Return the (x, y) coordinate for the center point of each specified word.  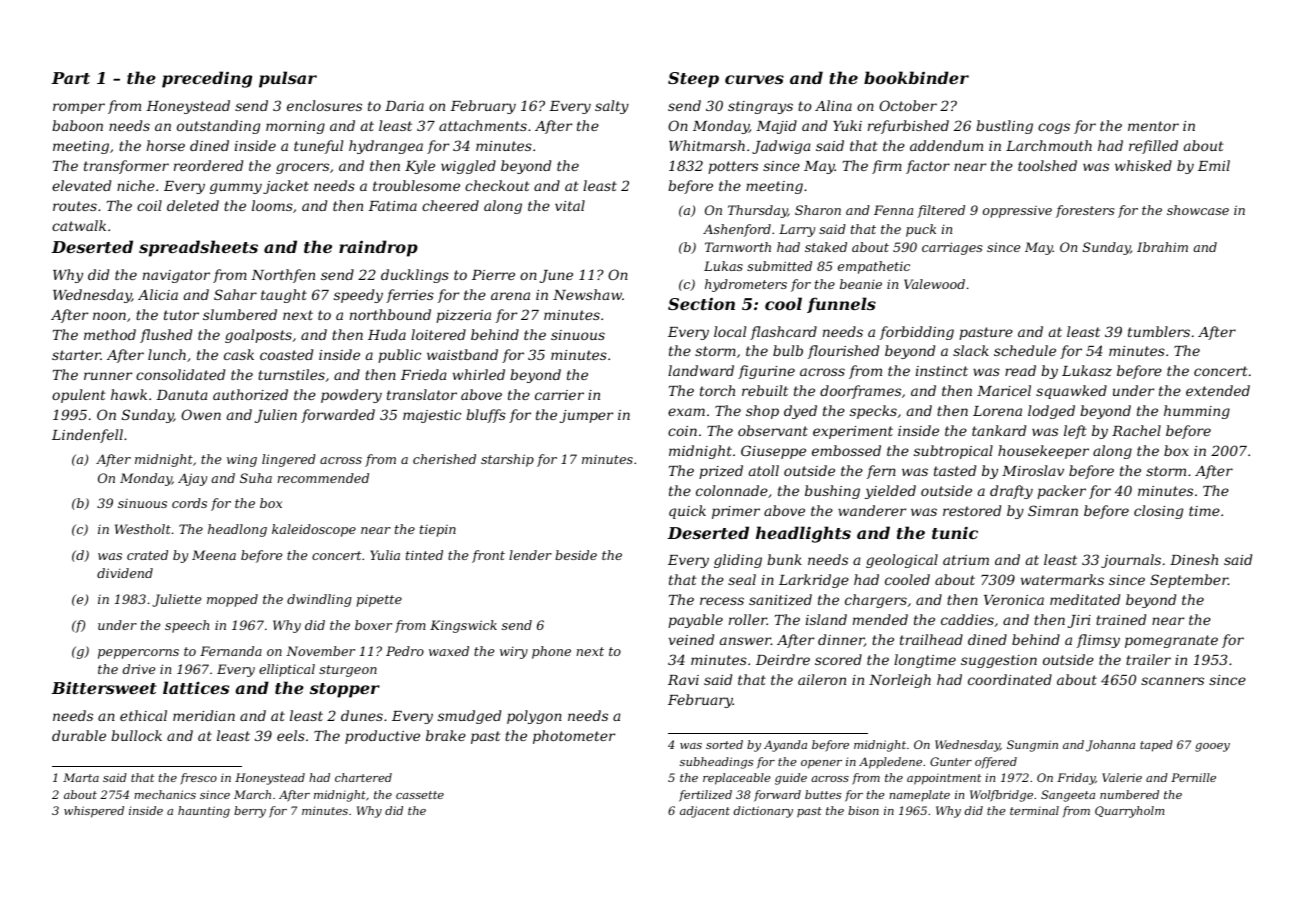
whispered (94, 812)
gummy (236, 188)
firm (887, 167)
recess (722, 601)
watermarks (1062, 579)
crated (147, 555)
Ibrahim (1162, 247)
